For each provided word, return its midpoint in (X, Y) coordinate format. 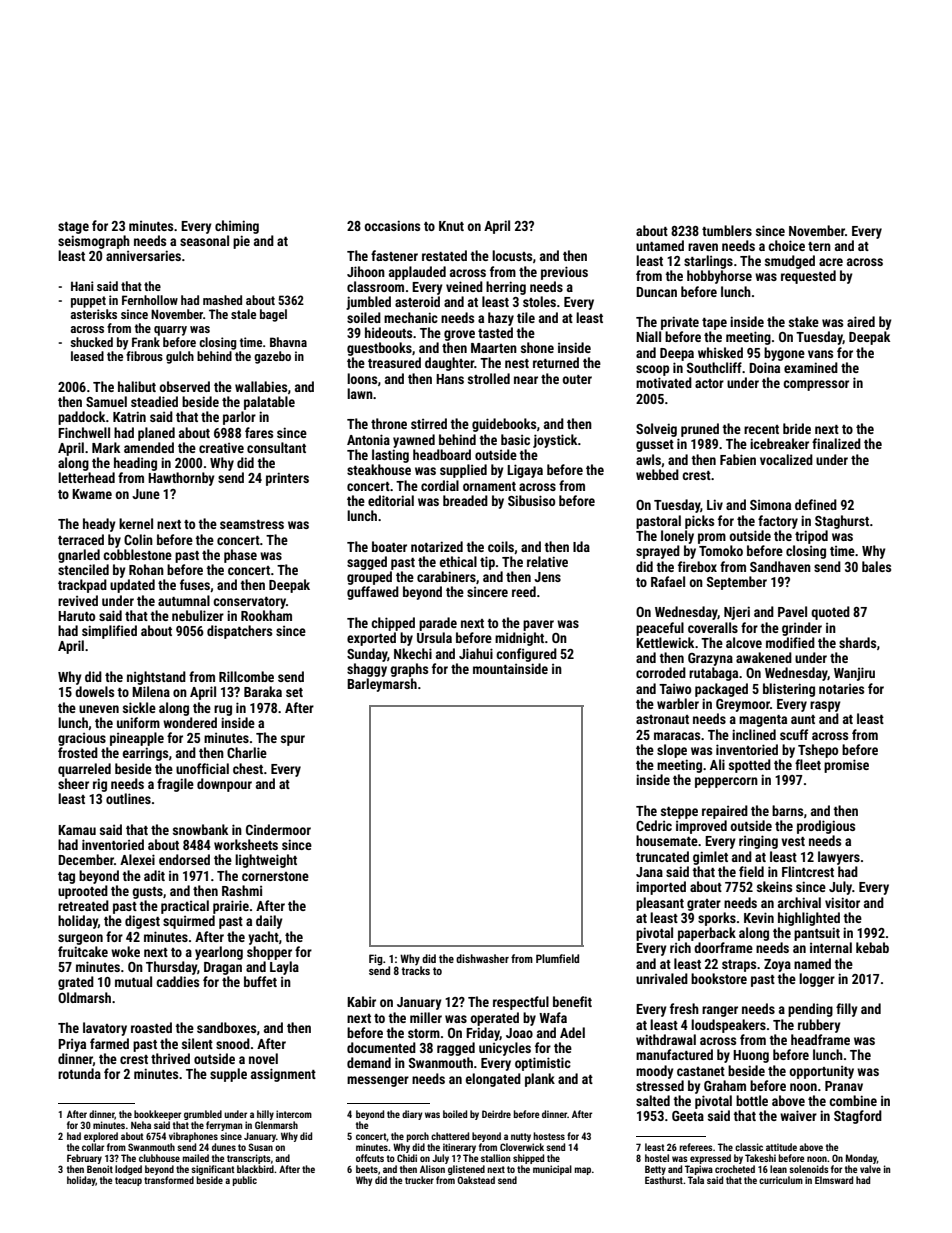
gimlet (710, 858)
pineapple (137, 739)
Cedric (654, 825)
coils (501, 546)
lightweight (266, 861)
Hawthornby (181, 479)
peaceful (660, 629)
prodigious (826, 827)
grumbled (203, 1115)
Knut (451, 226)
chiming (237, 227)
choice (786, 245)
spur (293, 740)
